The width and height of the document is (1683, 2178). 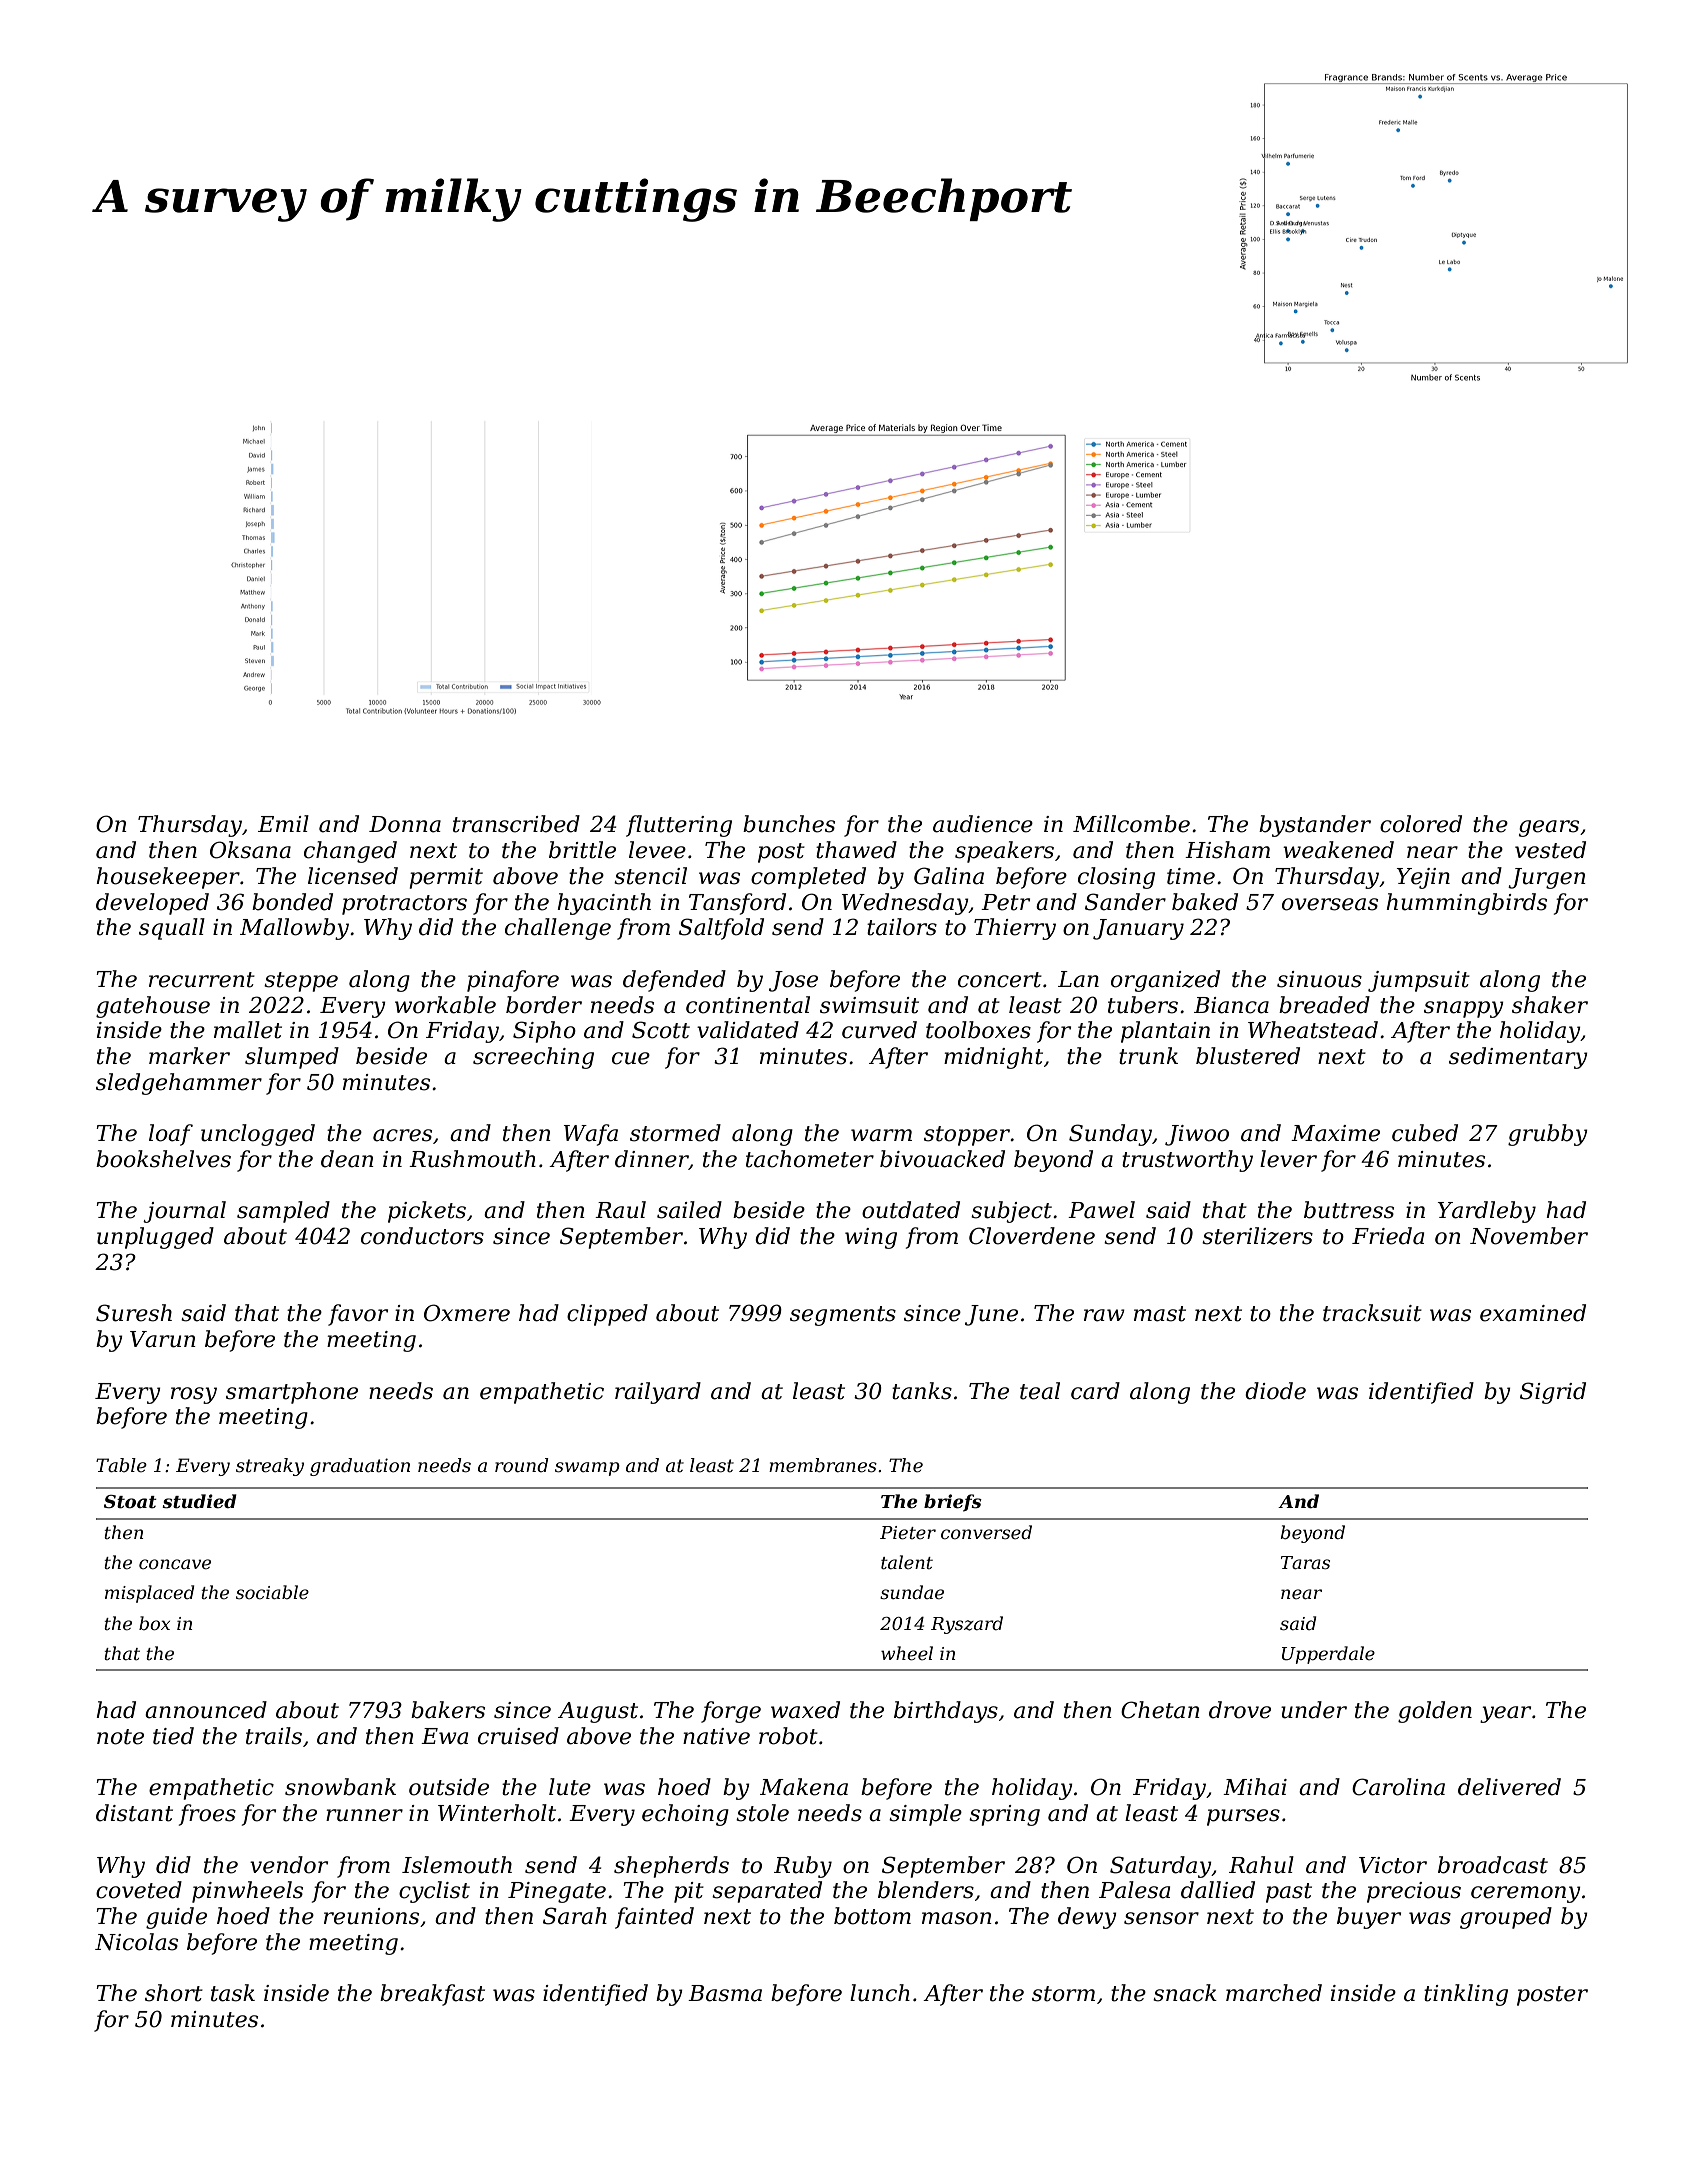 What do you see at coordinates (1509, 1787) in the document?
I see `delivered` at bounding box center [1509, 1787].
